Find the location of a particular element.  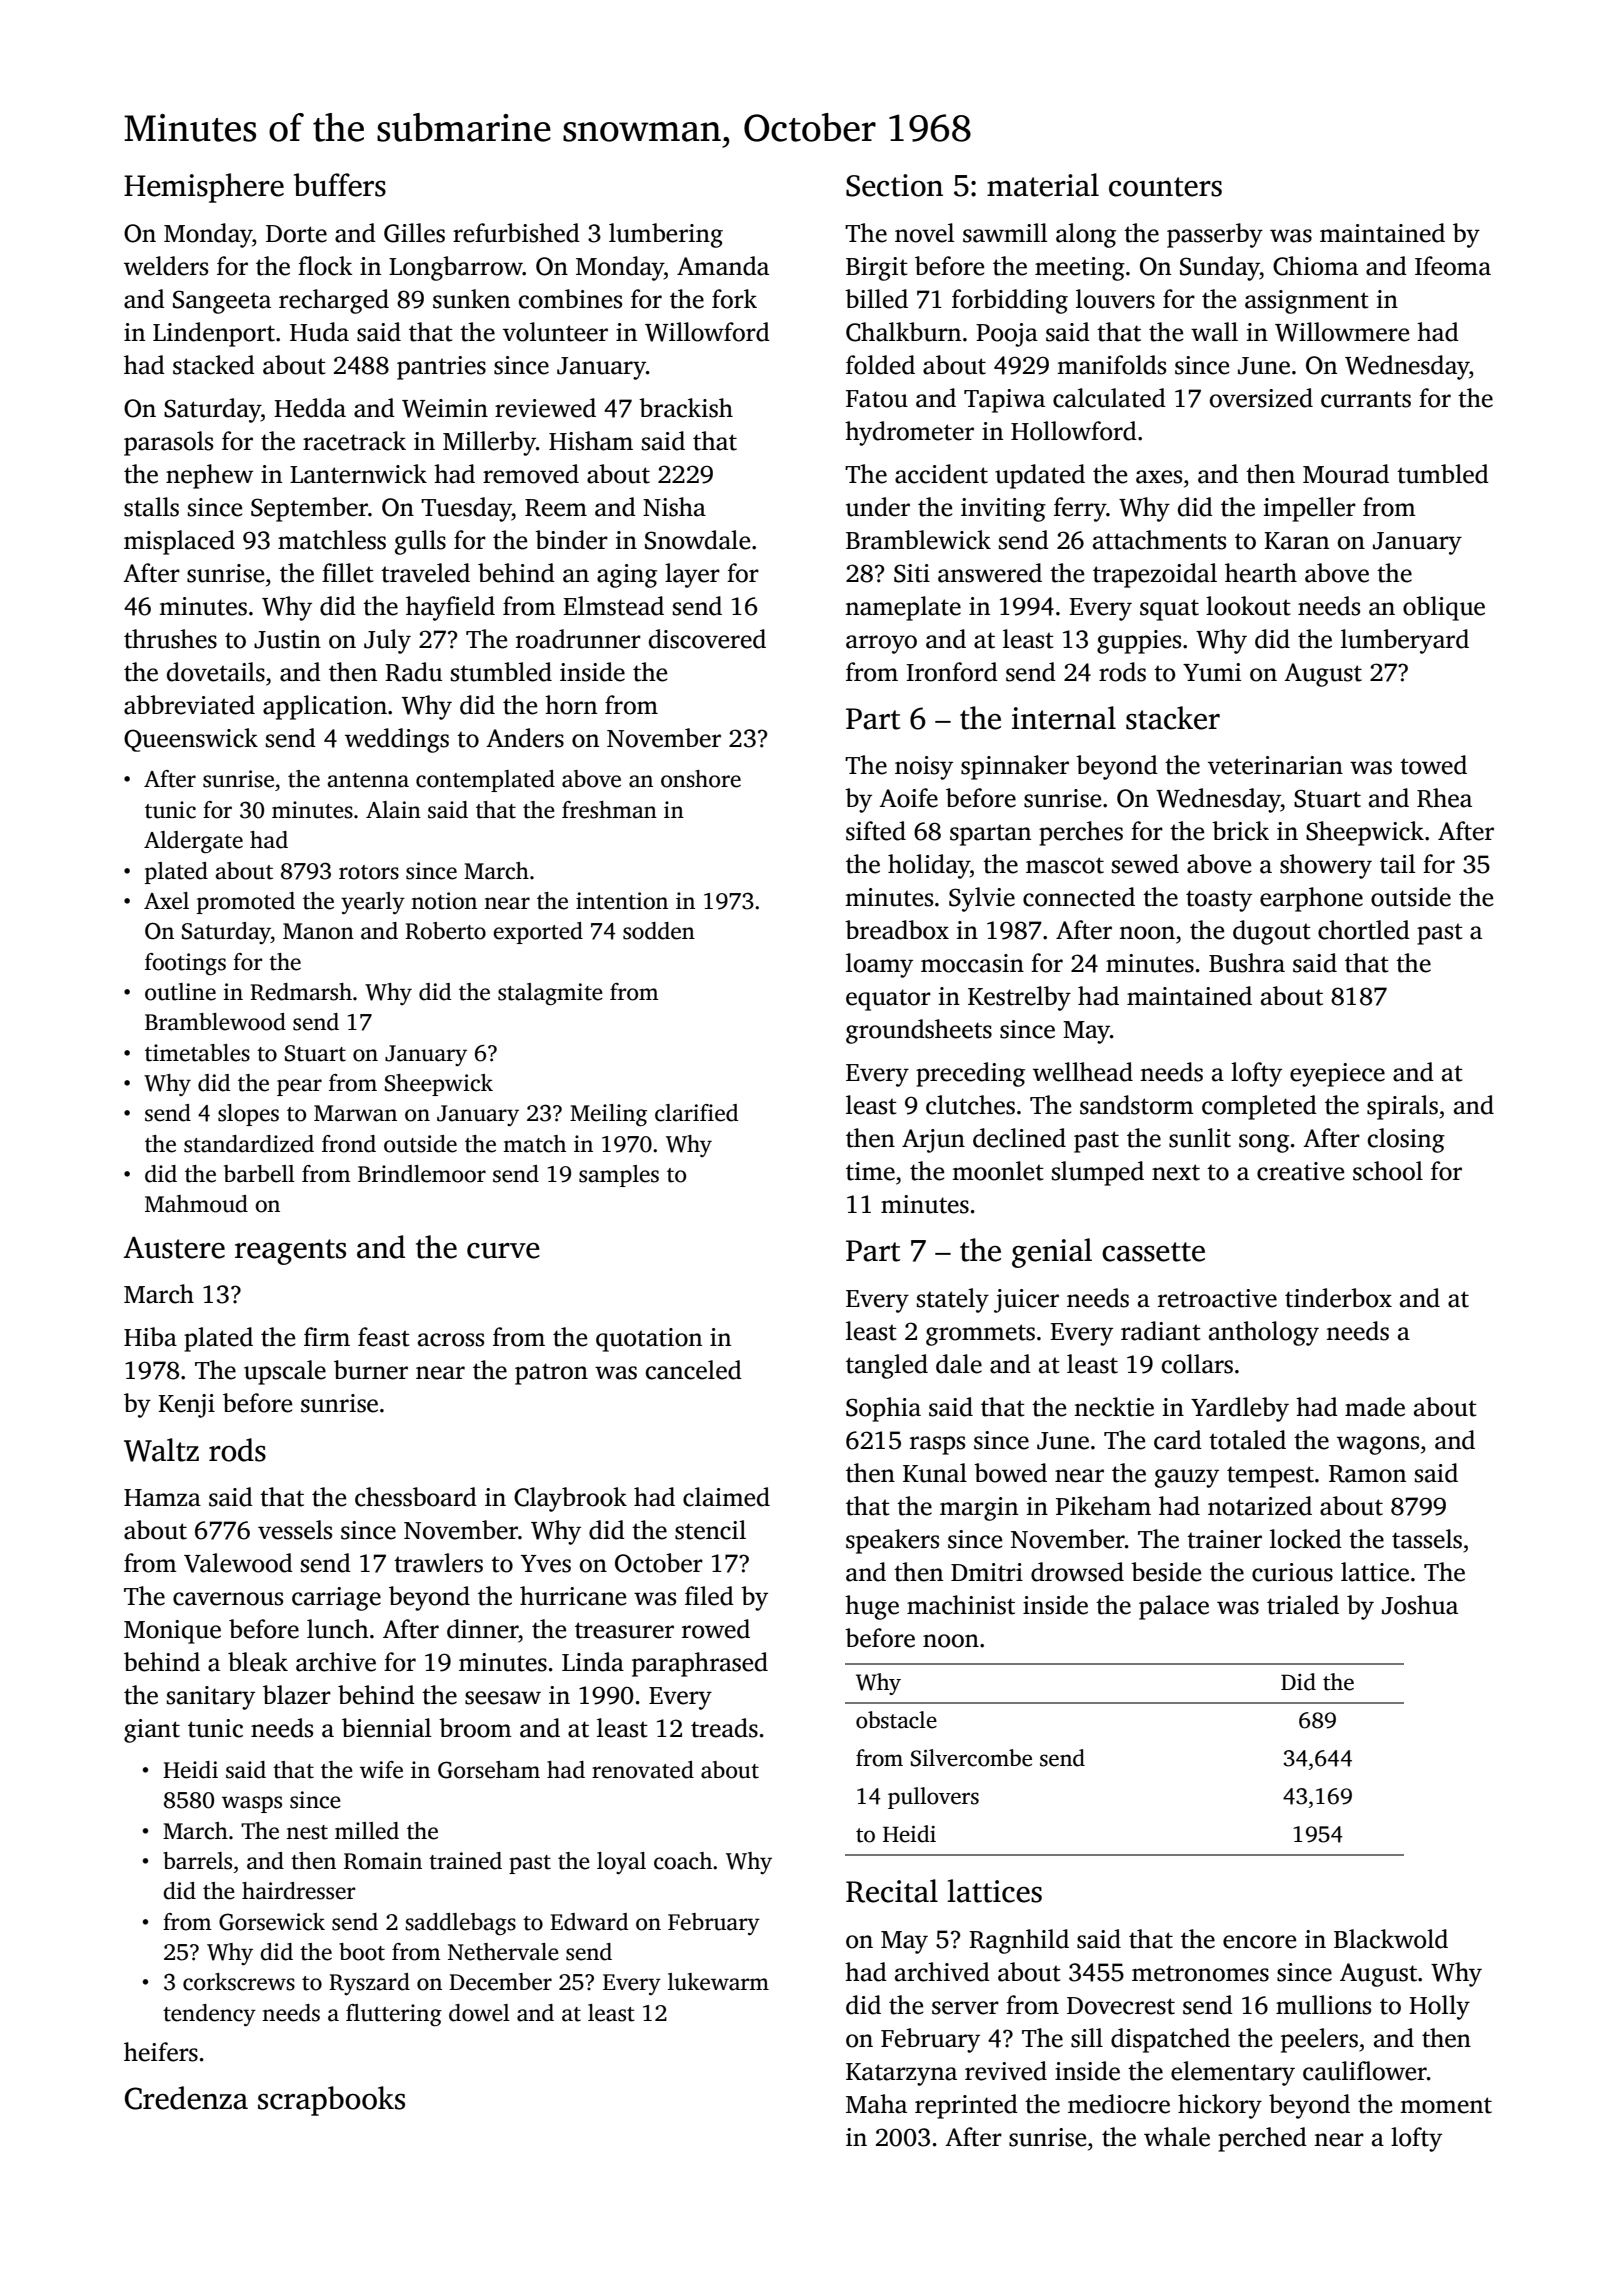

buffers is located at coordinates (340, 185).
